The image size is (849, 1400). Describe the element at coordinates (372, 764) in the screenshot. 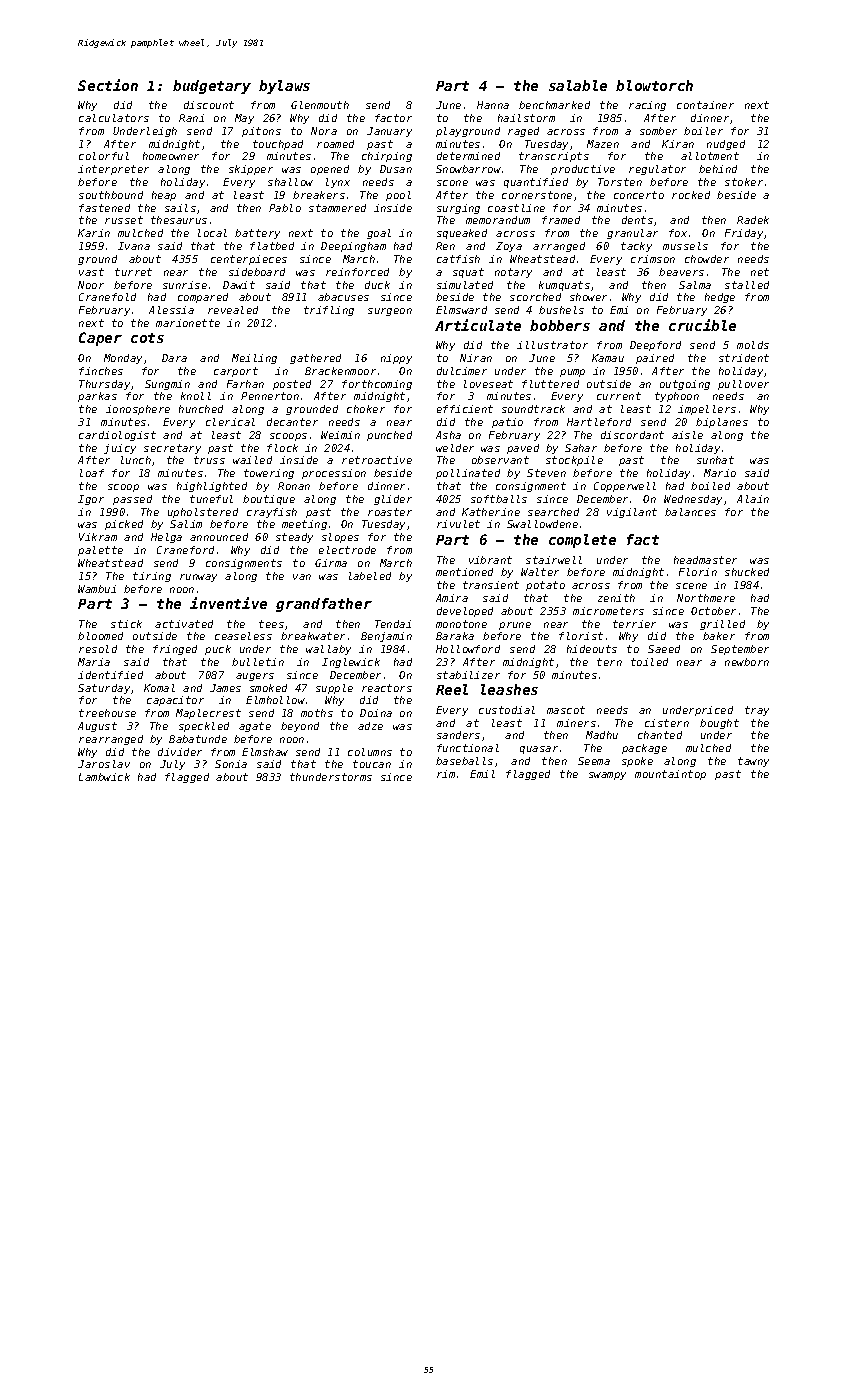

I see `toucan` at that location.
